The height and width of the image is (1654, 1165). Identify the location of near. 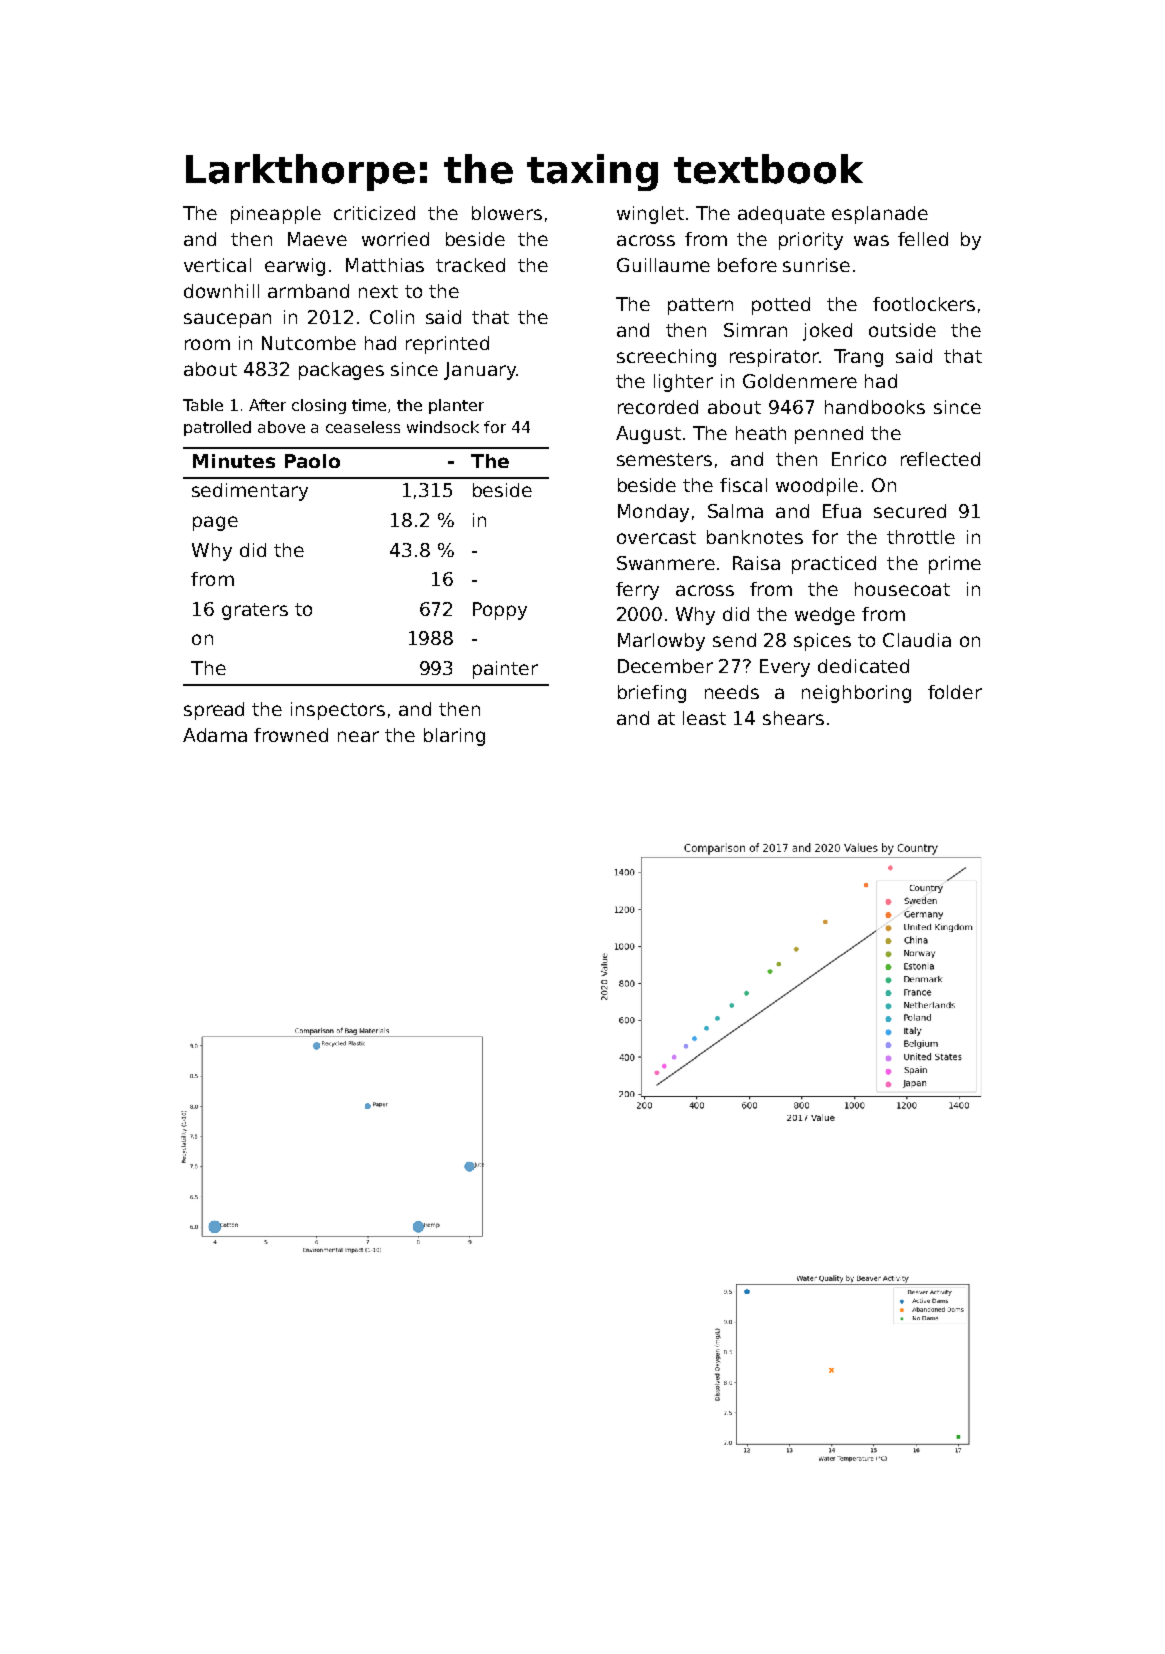
(358, 736).
